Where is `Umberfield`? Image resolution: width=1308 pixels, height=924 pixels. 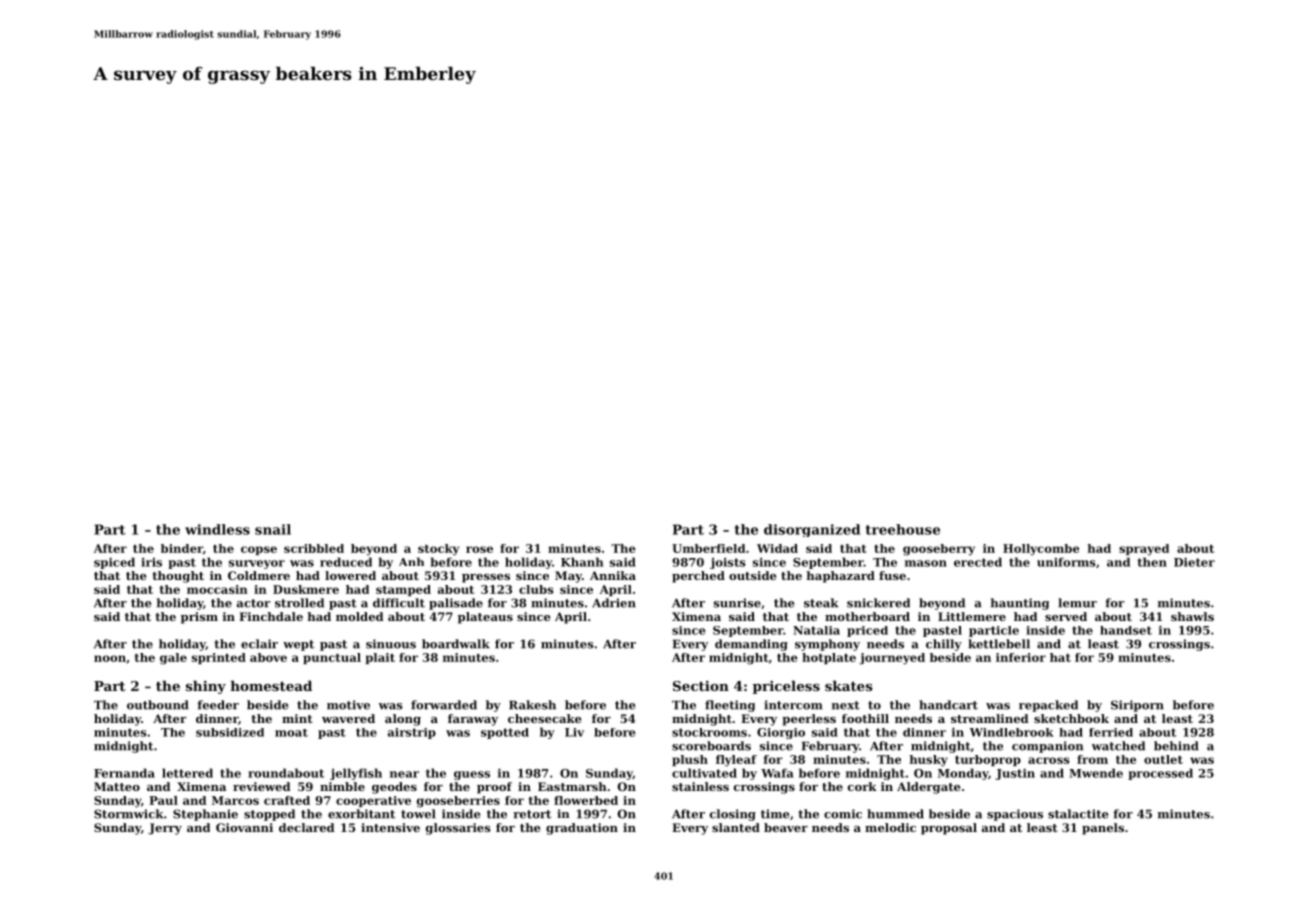 Umberfield is located at coordinates (709, 548).
